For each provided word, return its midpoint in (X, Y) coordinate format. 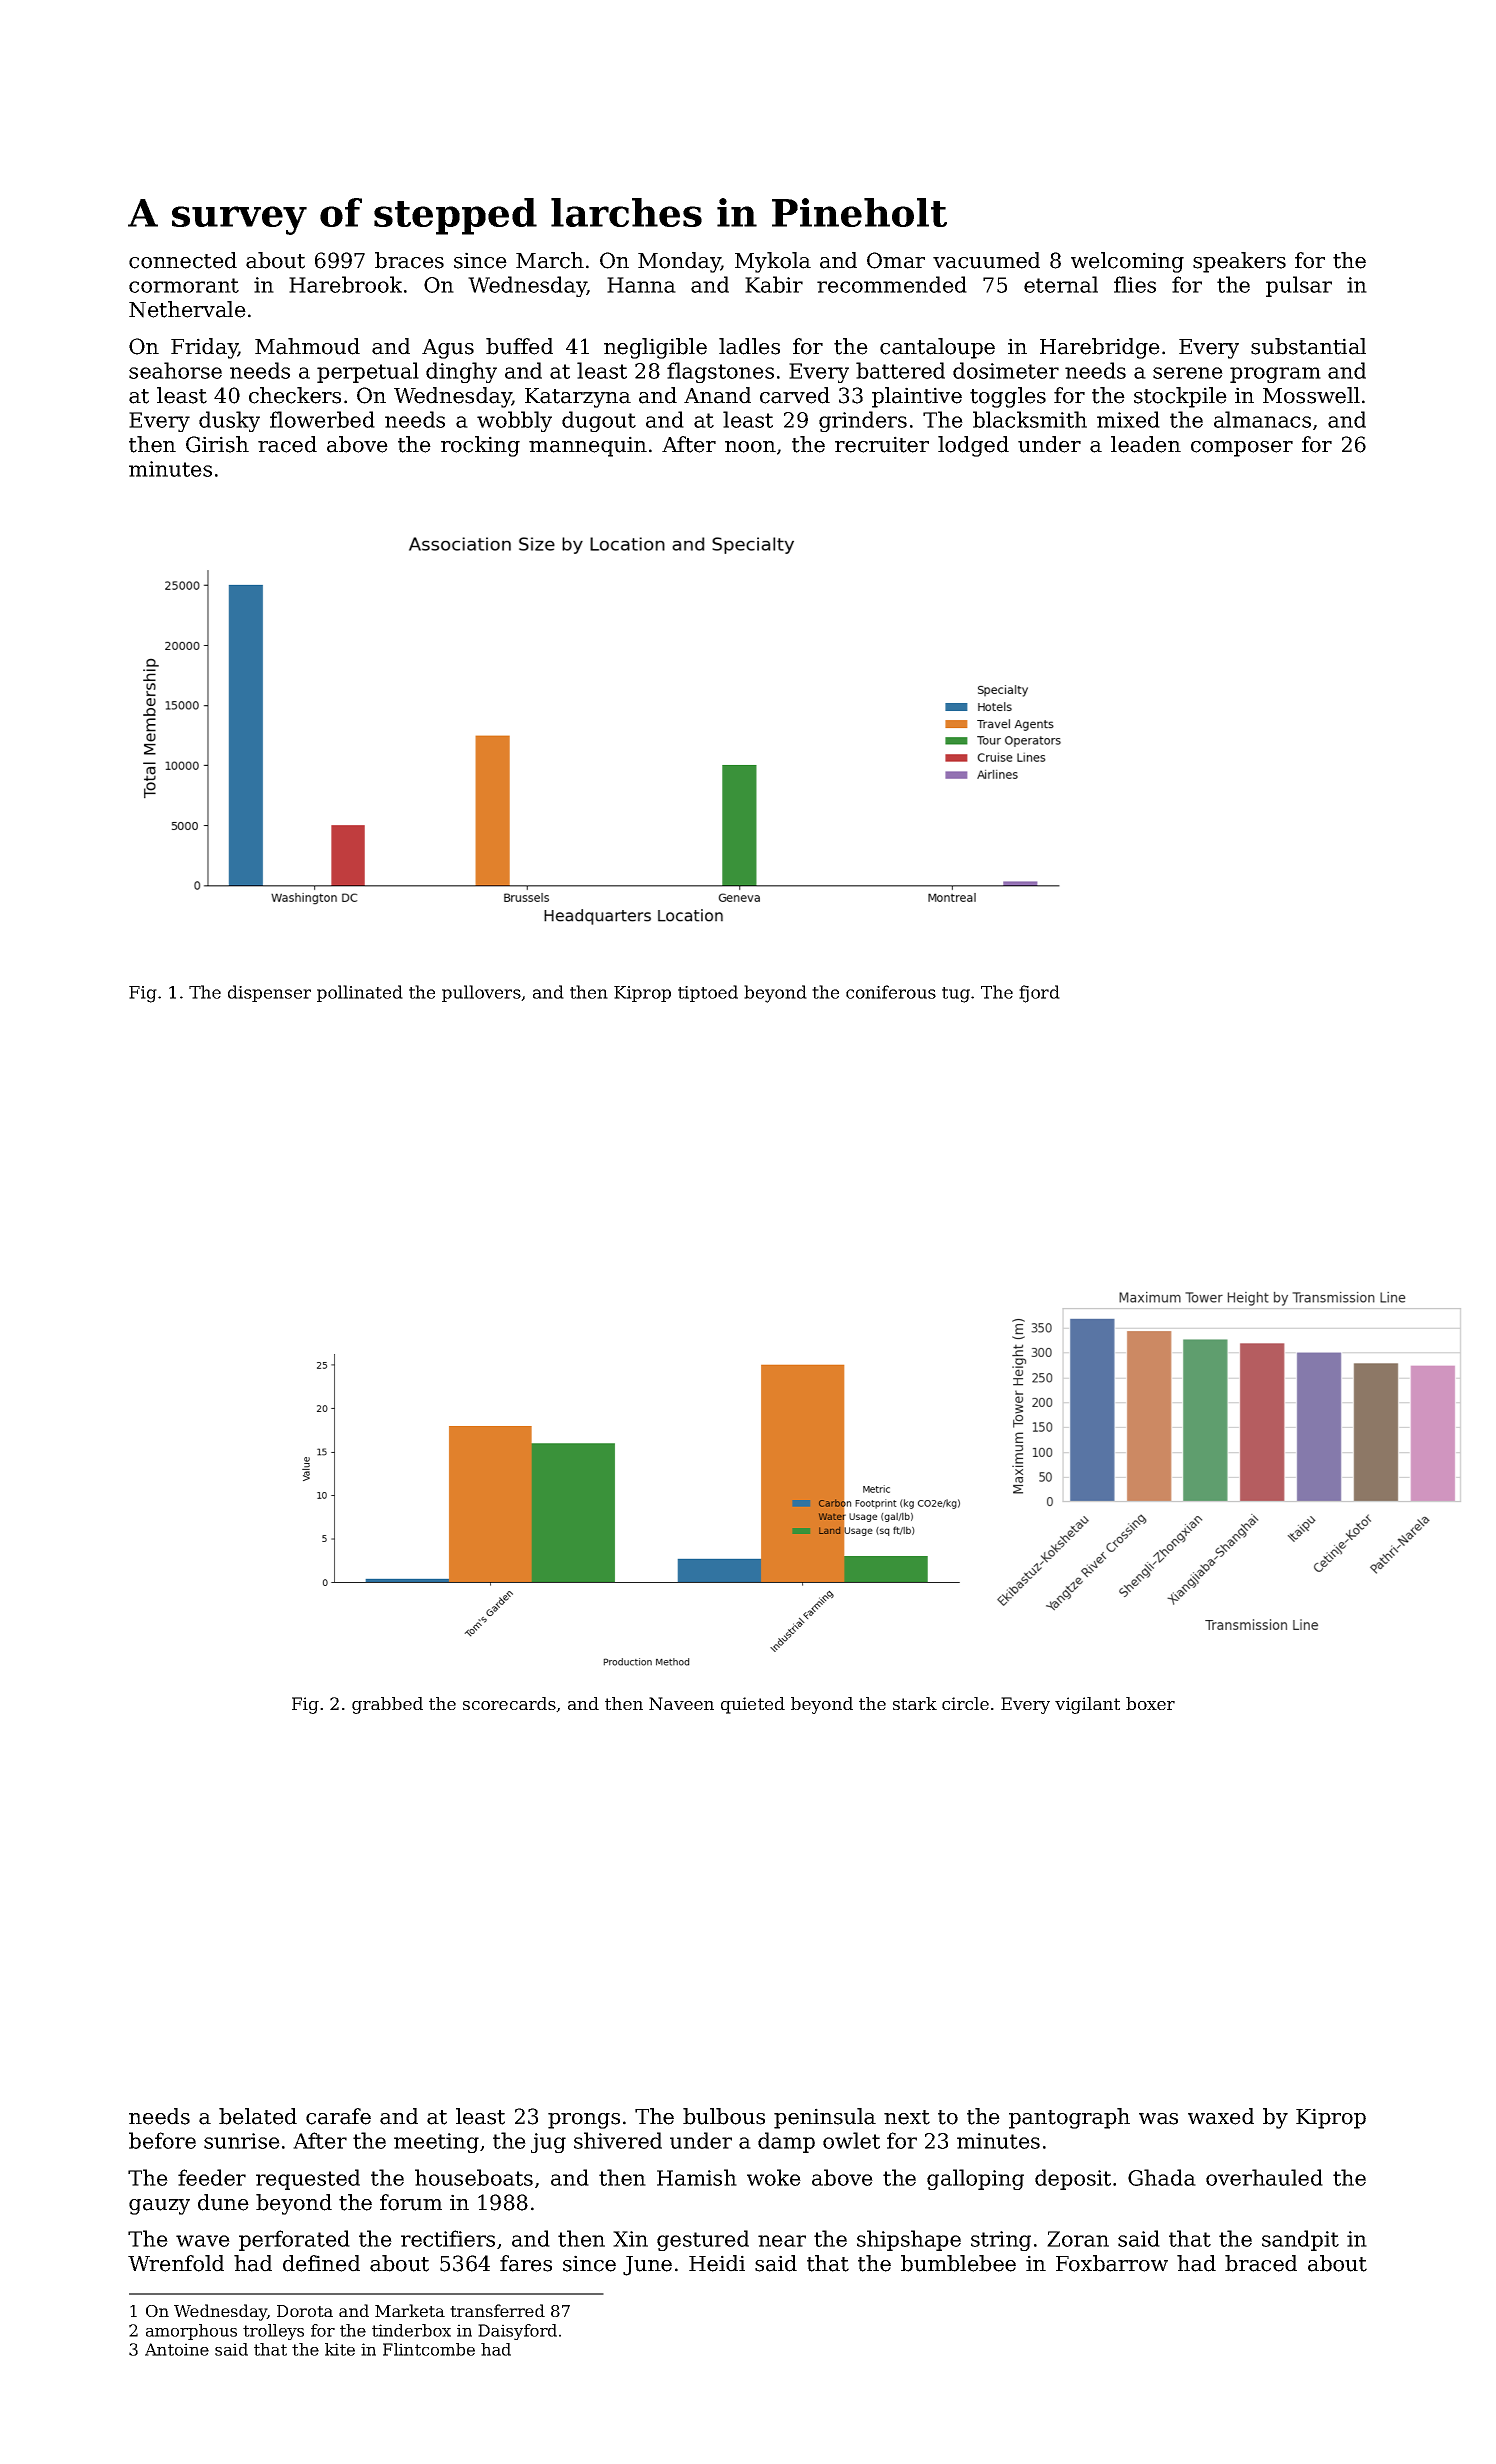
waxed (1221, 2116)
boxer (1150, 1703)
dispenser (269, 993)
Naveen (681, 1703)
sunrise (242, 2141)
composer (1242, 449)
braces (409, 260)
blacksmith (1030, 419)
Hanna (641, 285)
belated (258, 2116)
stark (915, 1703)
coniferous (891, 992)
